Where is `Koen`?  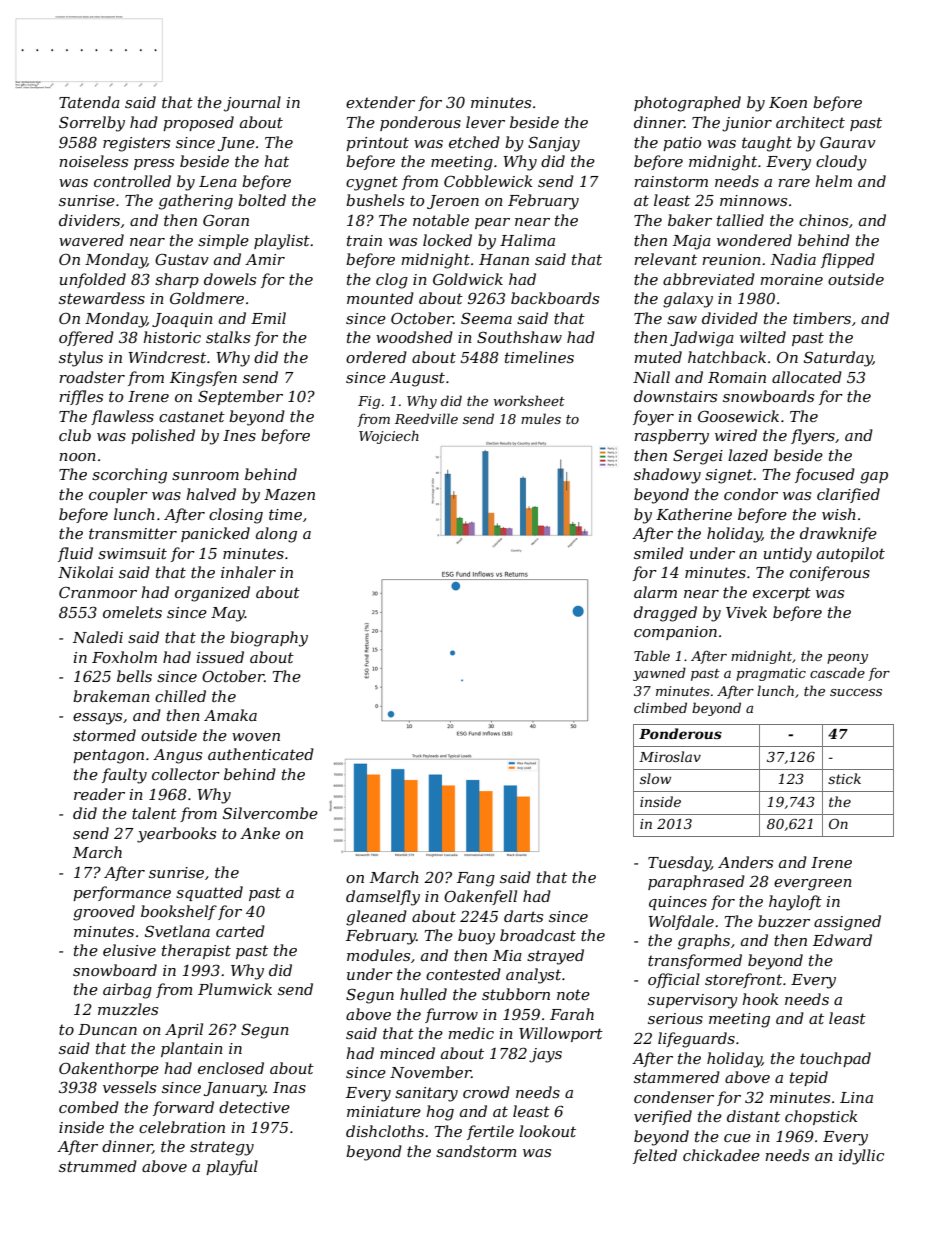 Koen is located at coordinates (788, 102).
